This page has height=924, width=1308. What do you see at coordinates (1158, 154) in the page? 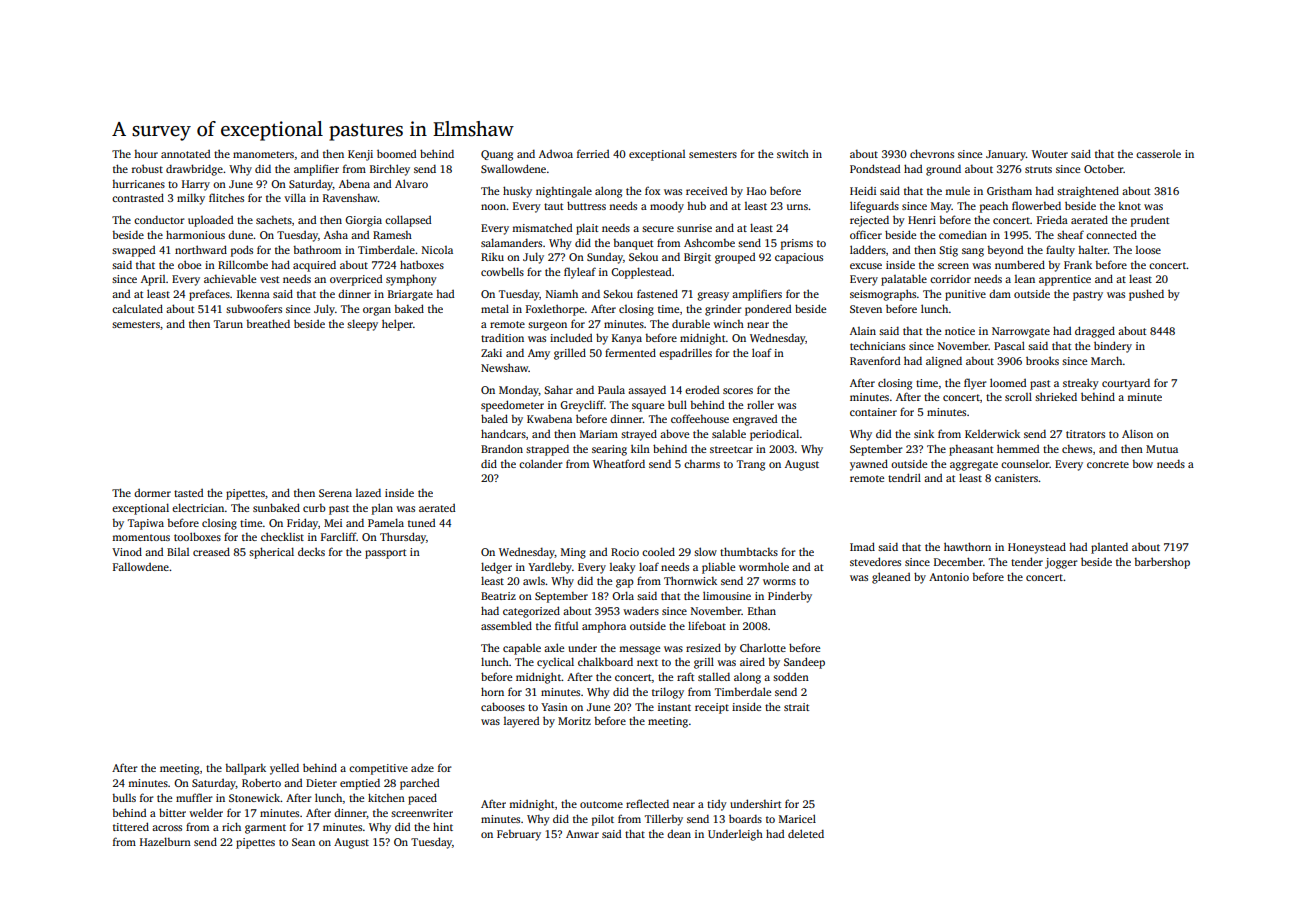
I see `casserole` at bounding box center [1158, 154].
